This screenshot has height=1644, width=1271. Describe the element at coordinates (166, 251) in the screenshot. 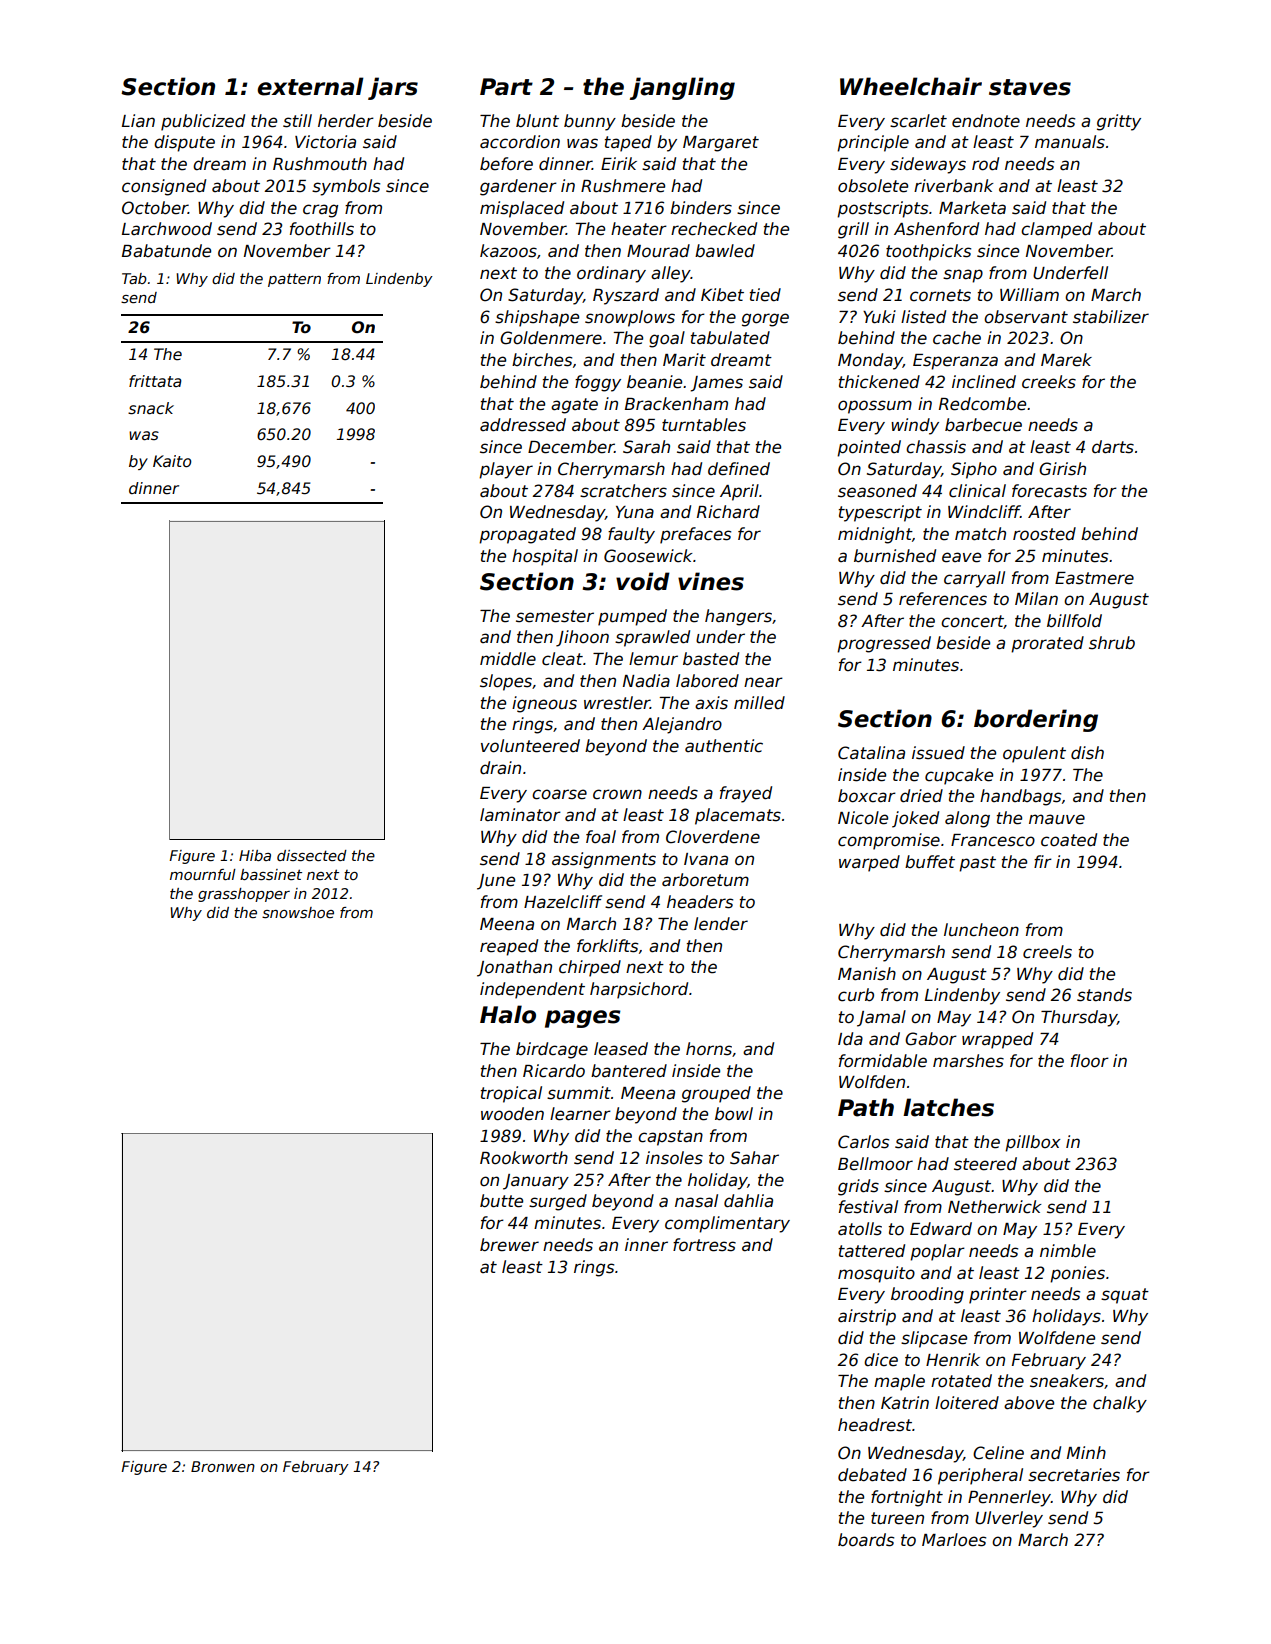

I see `Babatunde` at that location.
